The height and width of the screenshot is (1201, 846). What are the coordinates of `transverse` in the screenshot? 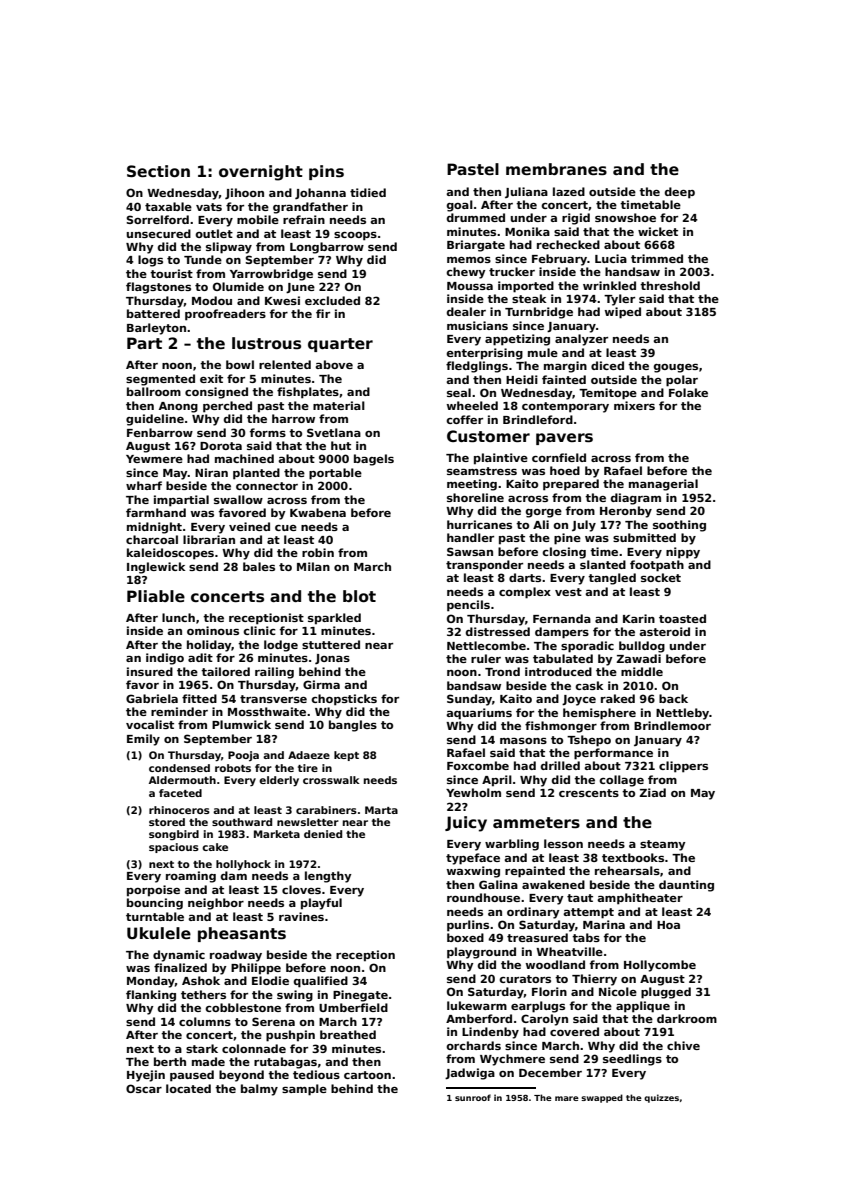 It's located at (273, 699).
